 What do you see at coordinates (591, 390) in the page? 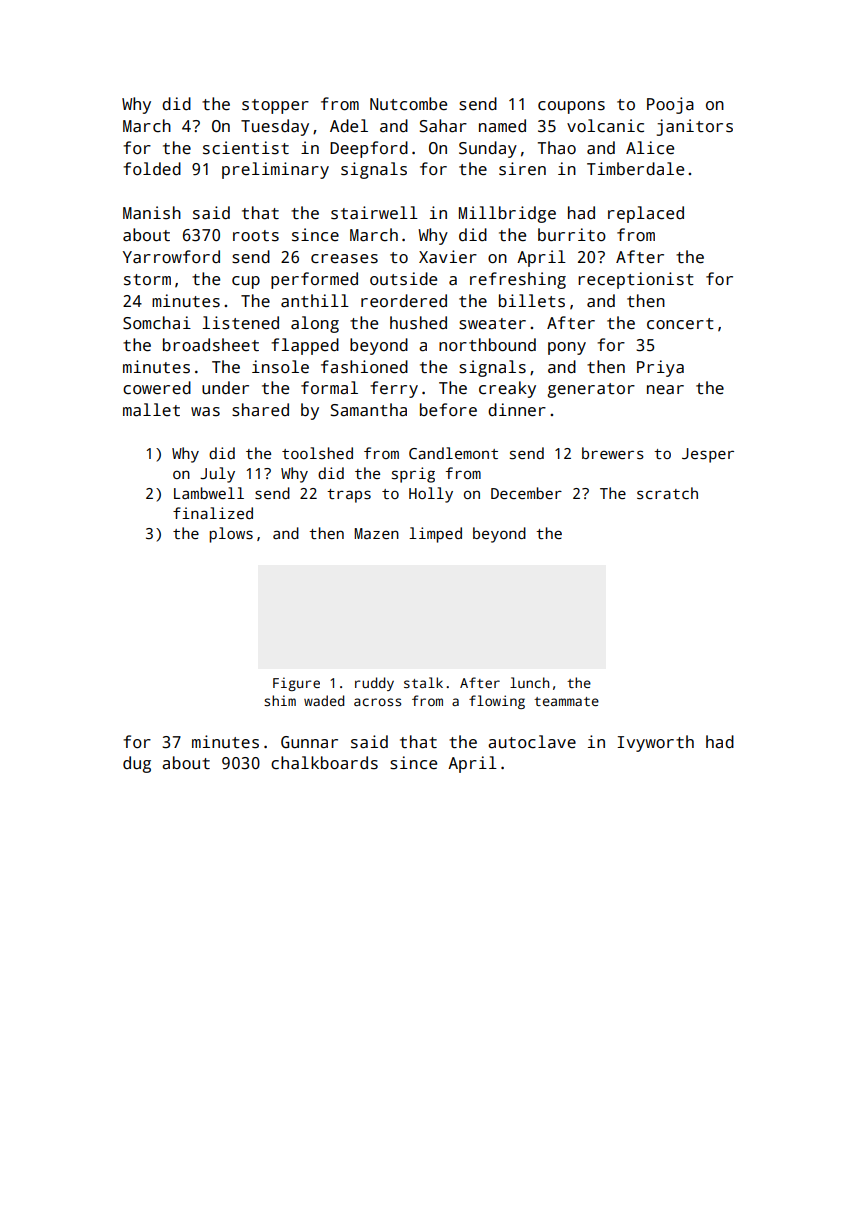
I see `generator` at bounding box center [591, 390].
